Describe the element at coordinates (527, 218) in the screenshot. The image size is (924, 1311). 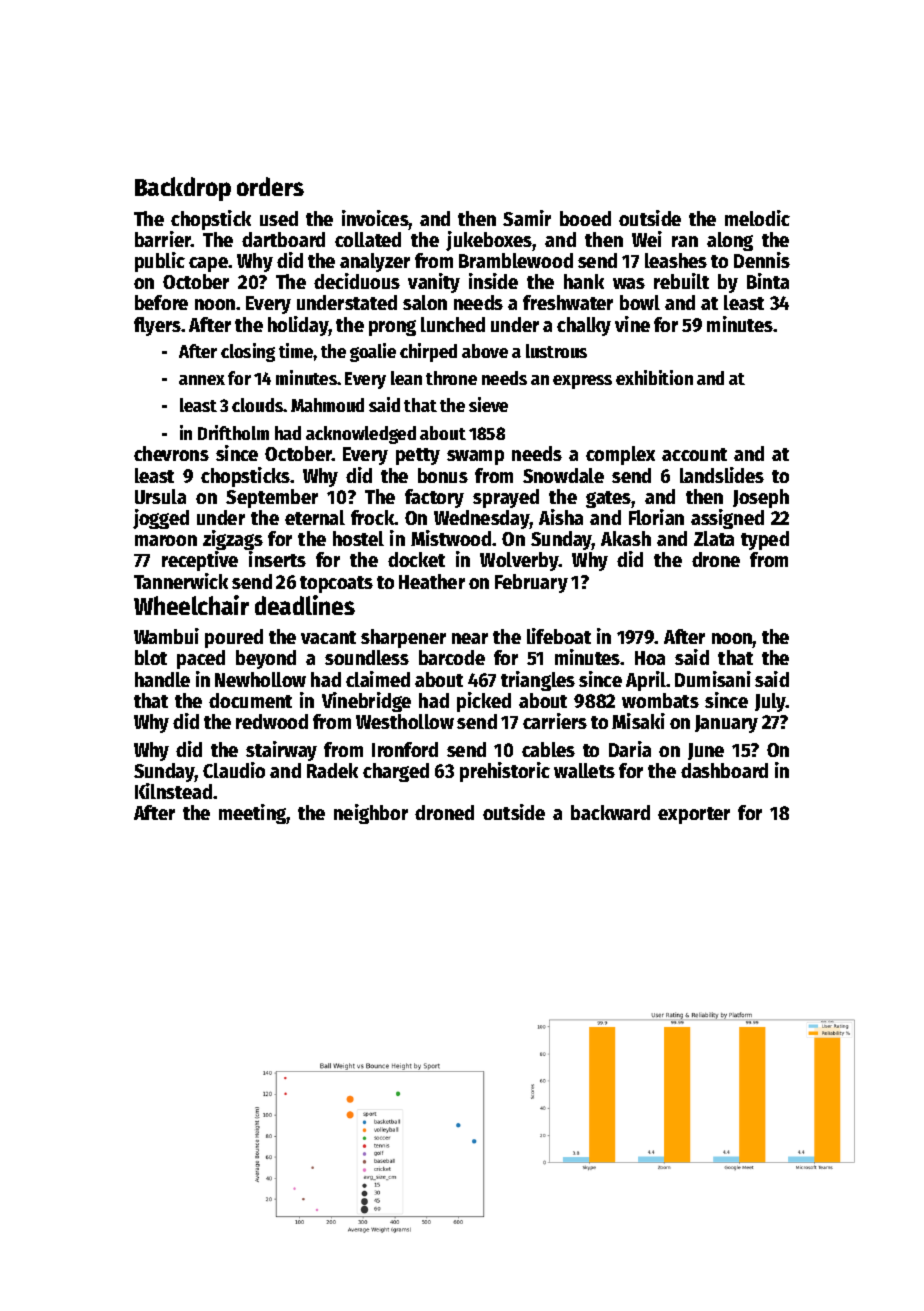
I see `Samir` at that location.
